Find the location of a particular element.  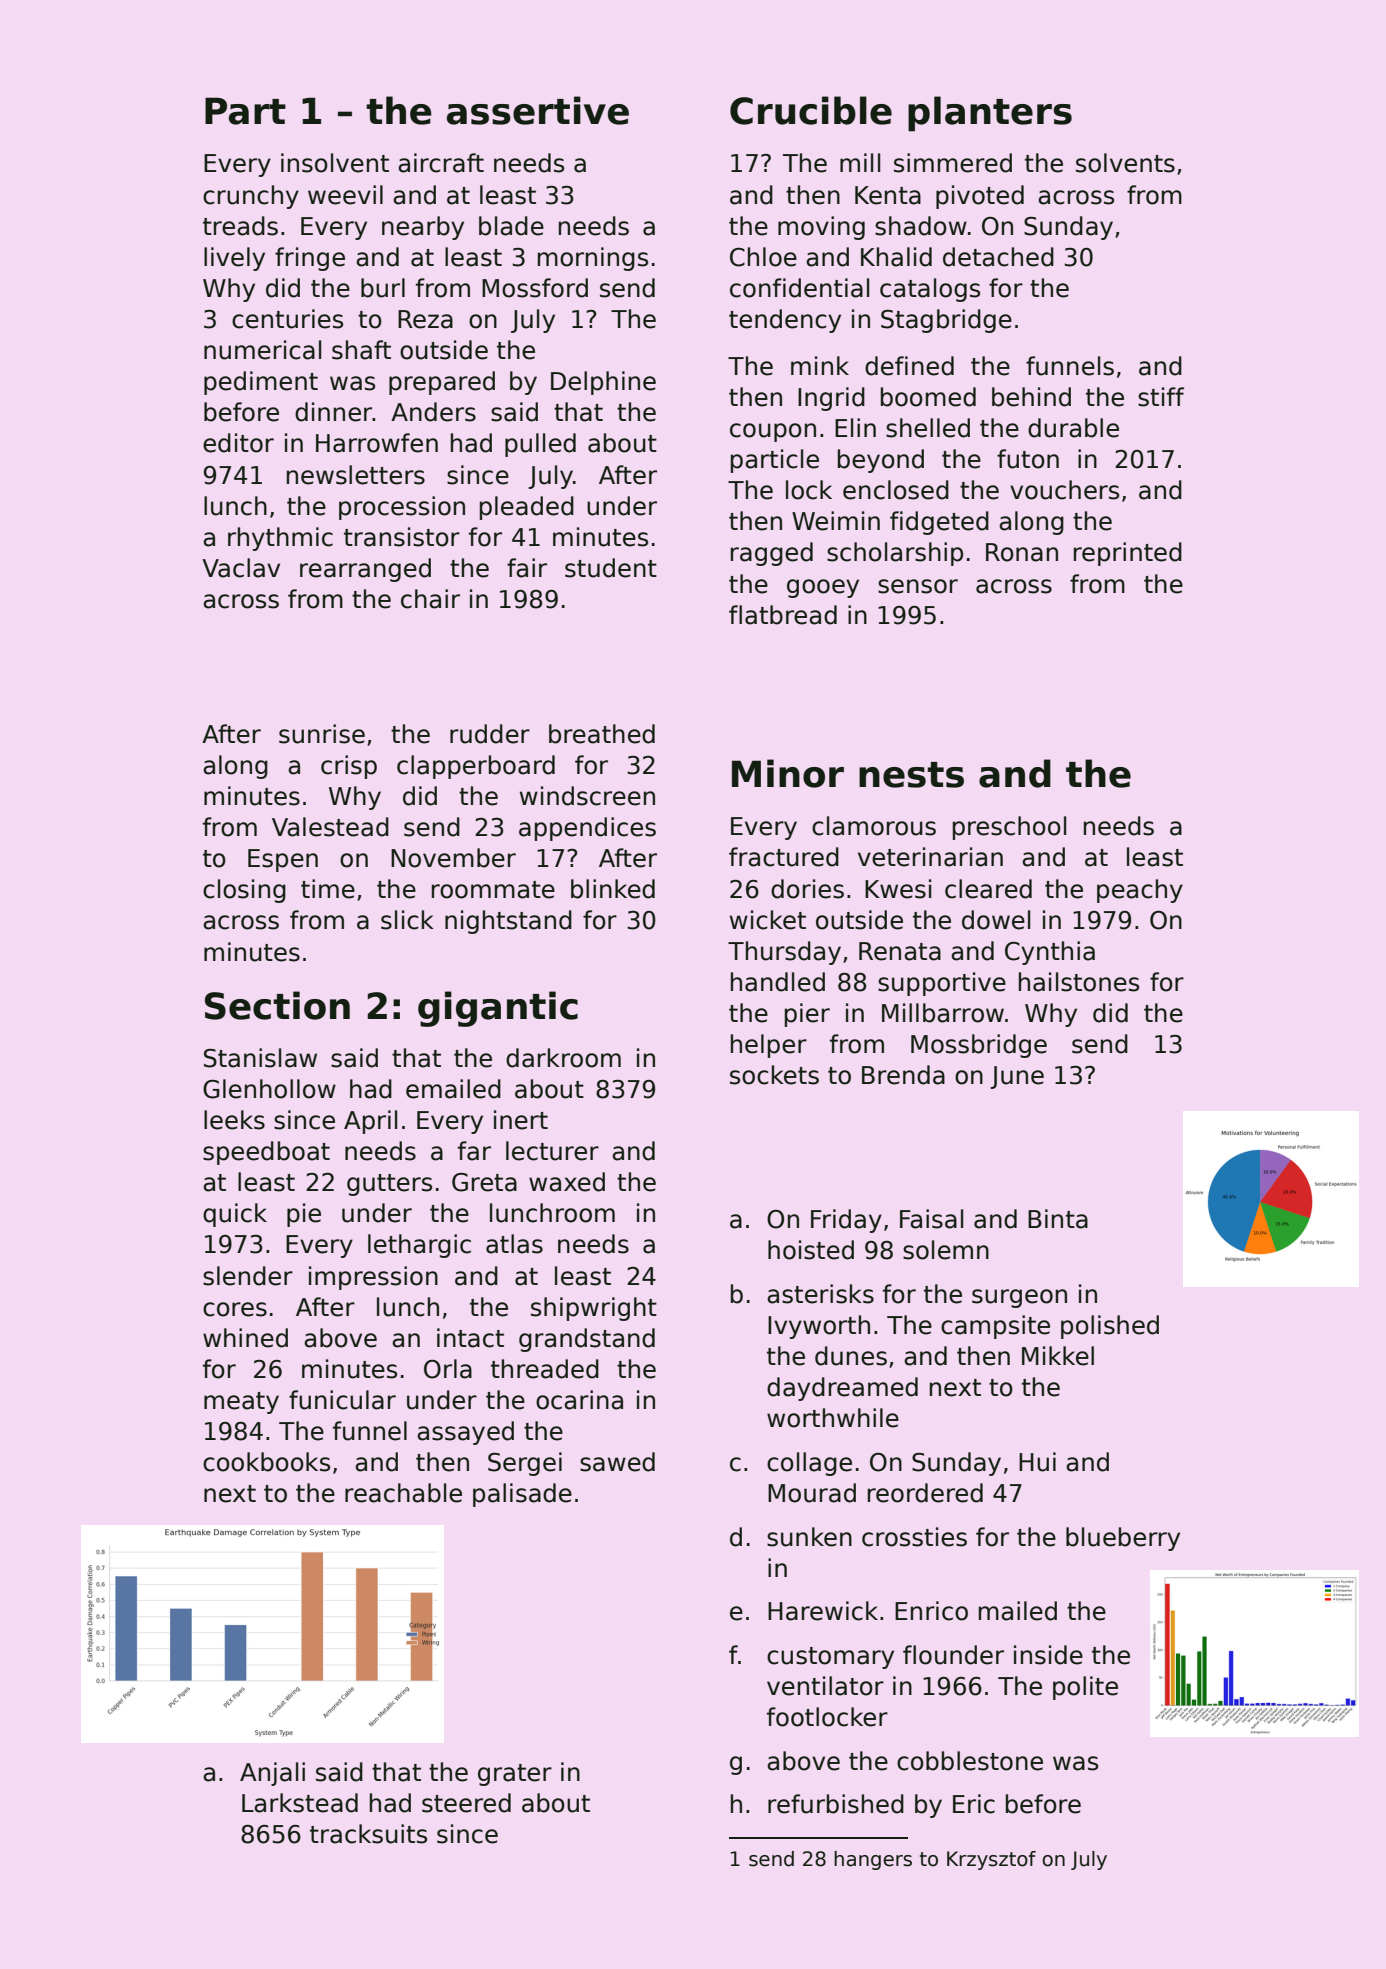

lethargic is located at coordinates (419, 1246).
